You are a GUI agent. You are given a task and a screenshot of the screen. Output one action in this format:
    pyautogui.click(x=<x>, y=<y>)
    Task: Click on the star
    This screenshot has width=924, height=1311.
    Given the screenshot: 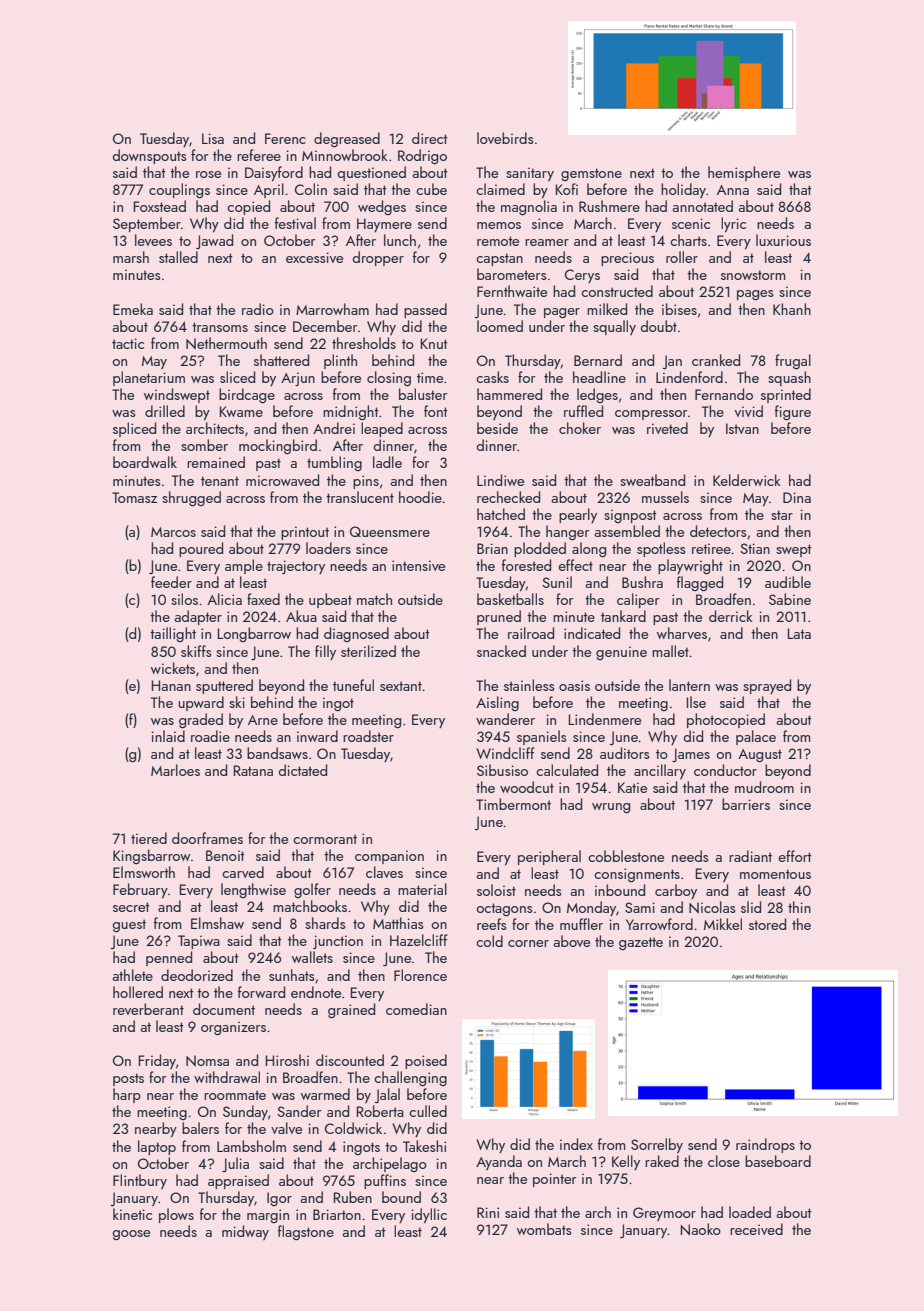 What is the action you would take?
    pyautogui.click(x=782, y=515)
